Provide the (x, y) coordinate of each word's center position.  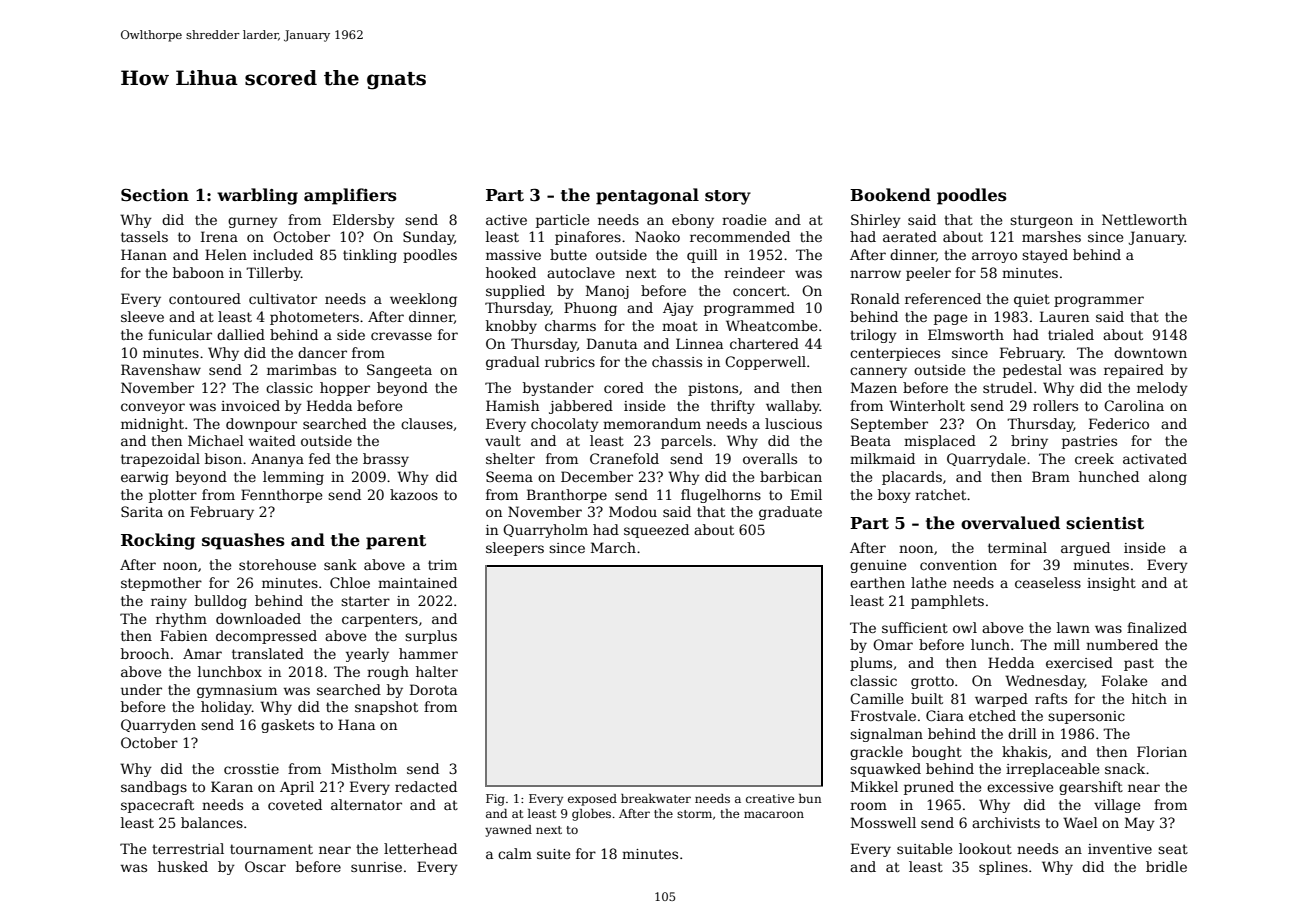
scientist (1105, 523)
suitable (924, 848)
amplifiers (350, 196)
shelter (510, 458)
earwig (145, 478)
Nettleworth (1144, 219)
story (728, 197)
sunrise (376, 867)
